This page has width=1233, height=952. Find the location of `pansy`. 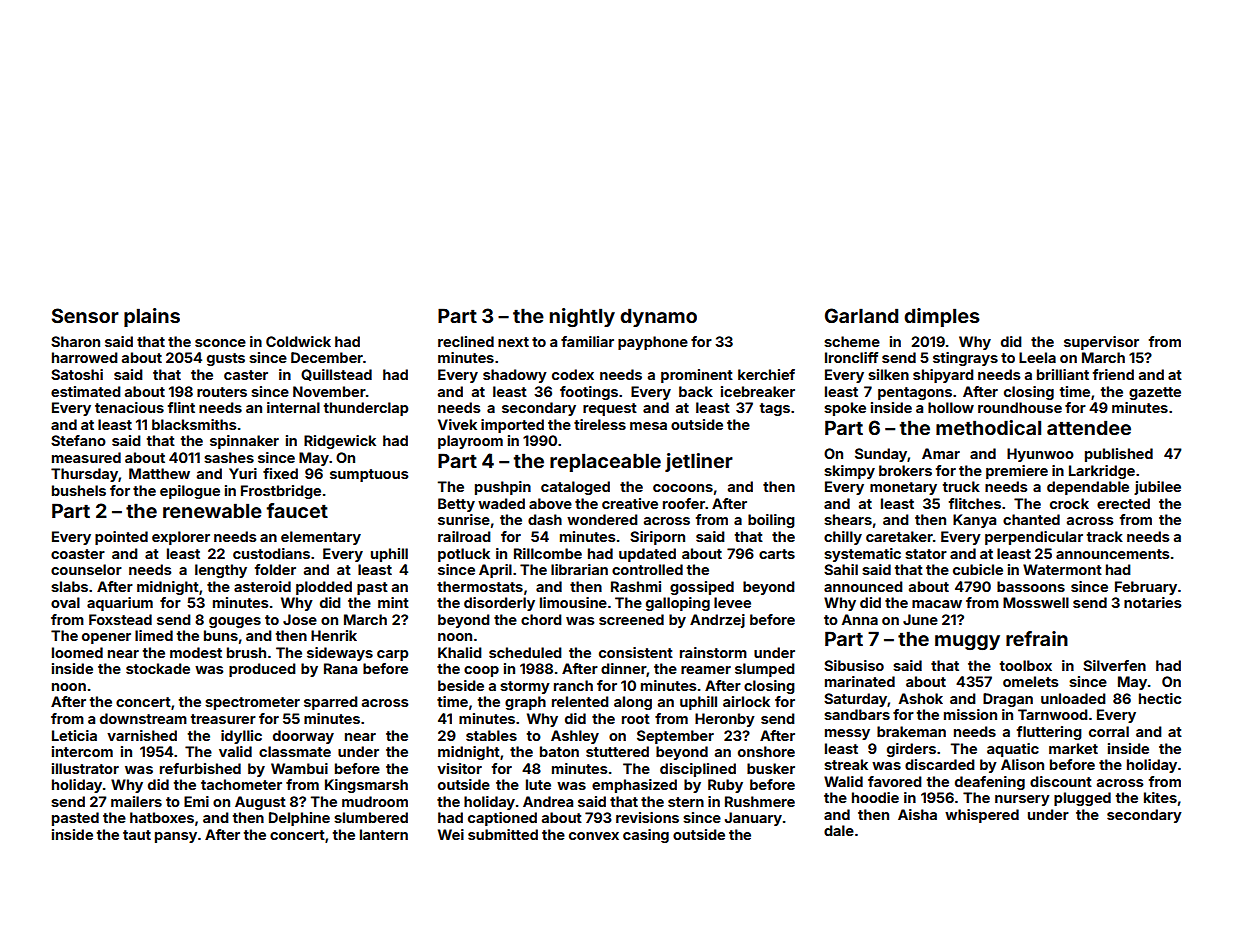

pansy is located at coordinates (176, 837).
